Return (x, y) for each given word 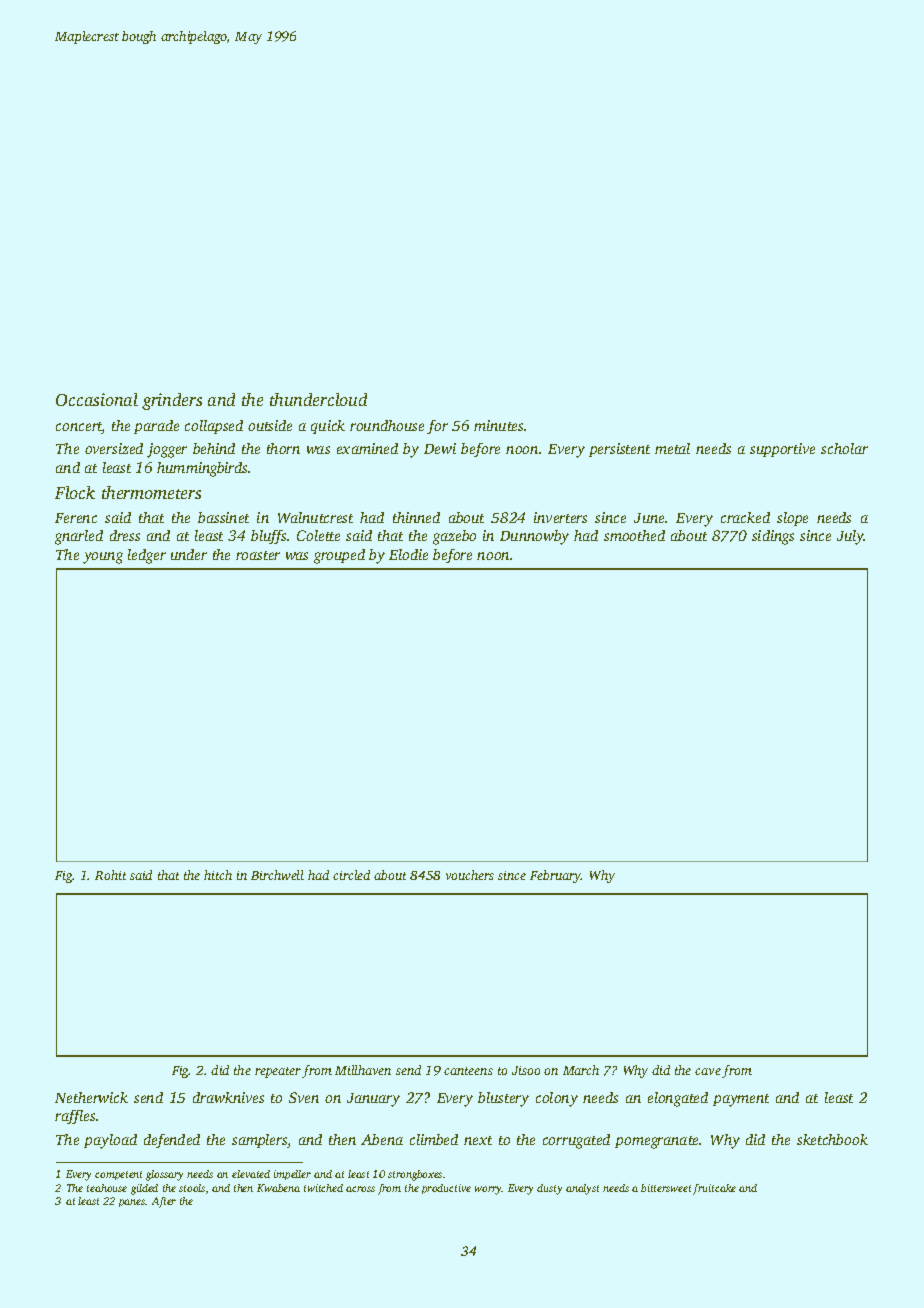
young (103, 558)
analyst (582, 1189)
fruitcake (714, 1189)
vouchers (470, 875)
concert (79, 428)
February (555, 876)
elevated (251, 1174)
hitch (218, 875)
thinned (416, 517)
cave (708, 1071)
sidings (773, 537)
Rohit (110, 875)
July (851, 537)
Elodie (408, 554)
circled (351, 875)
